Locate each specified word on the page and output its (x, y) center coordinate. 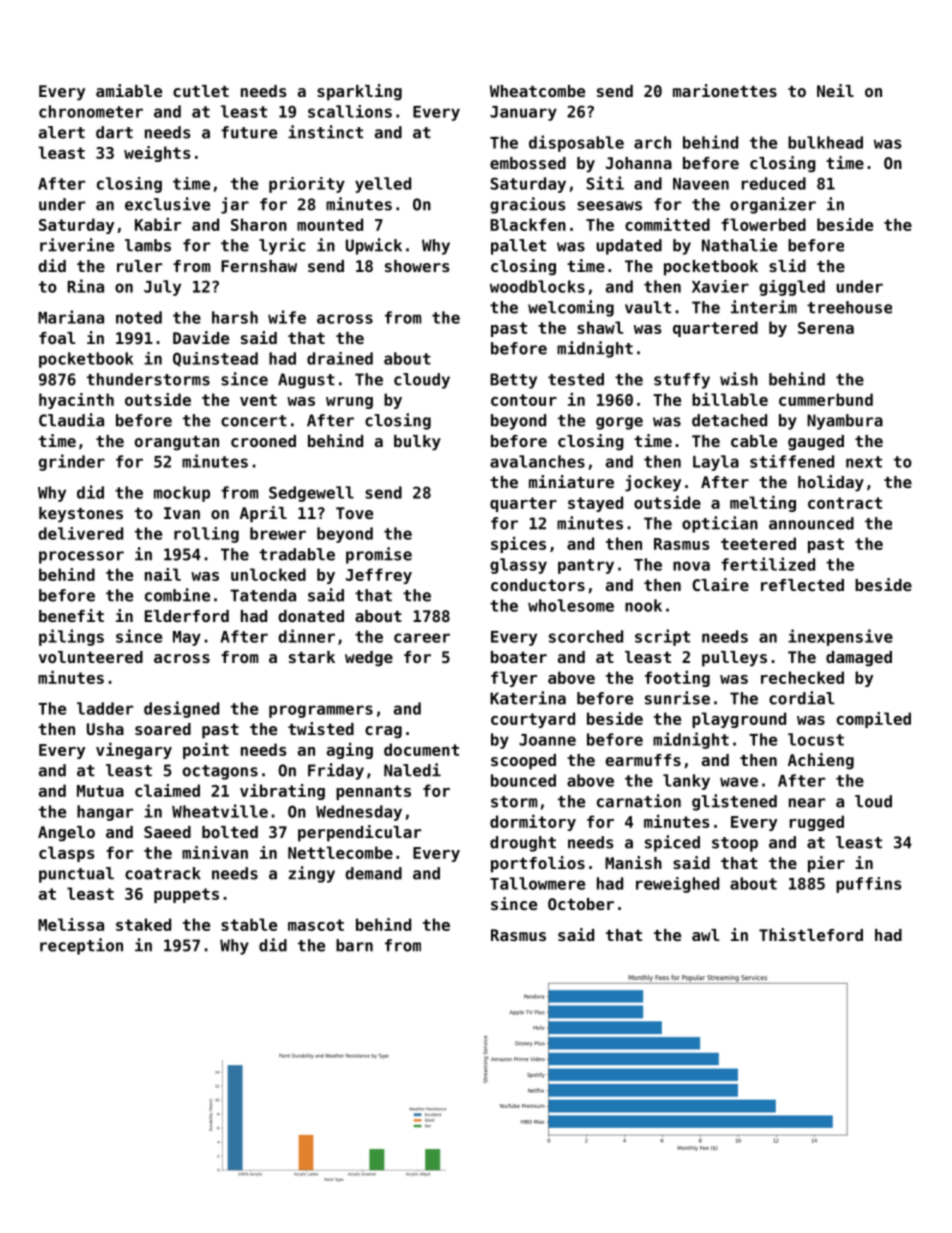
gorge (619, 423)
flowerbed (763, 224)
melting (763, 504)
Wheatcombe (537, 91)
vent (258, 400)
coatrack (163, 873)
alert (62, 132)
